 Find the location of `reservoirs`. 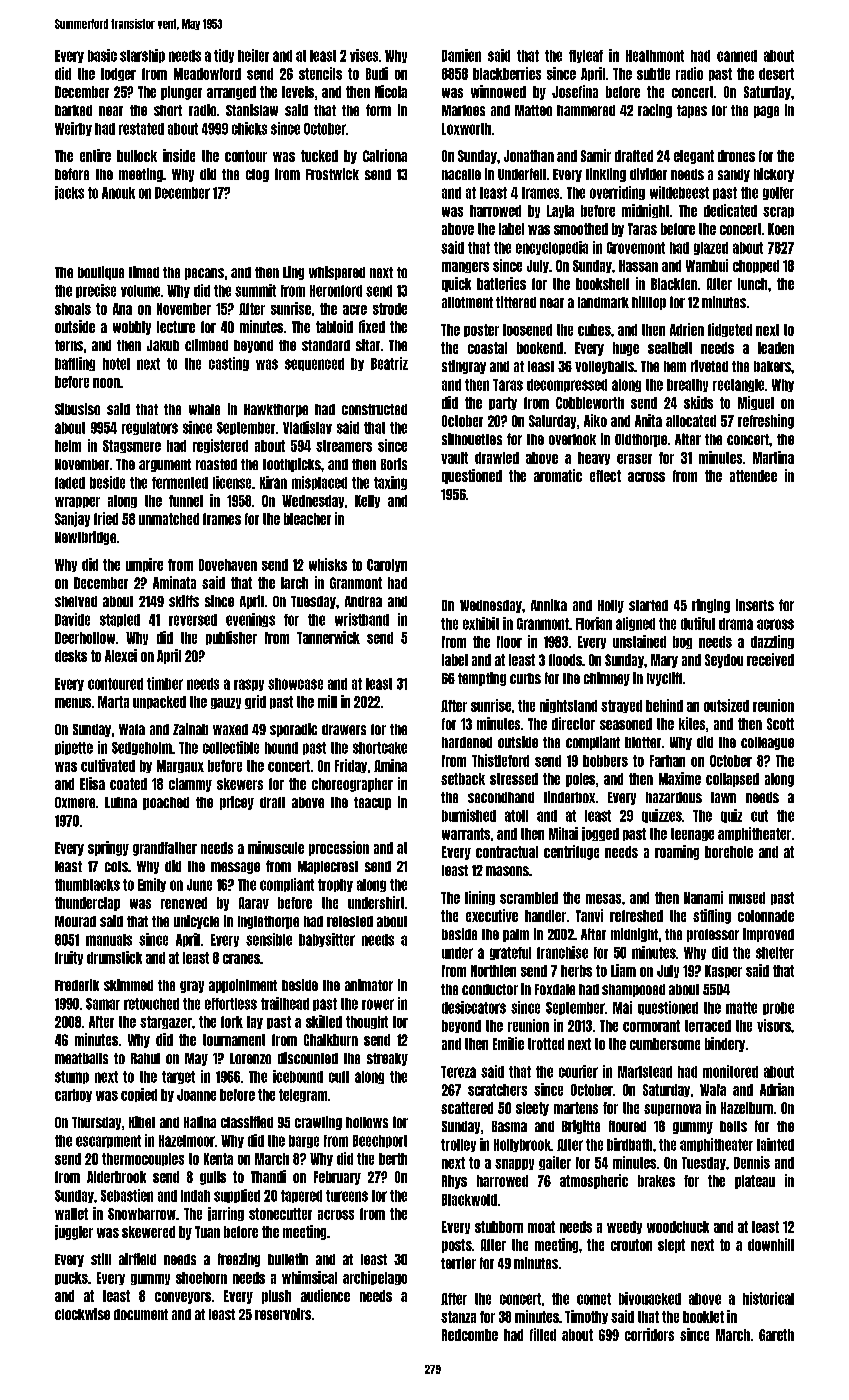

reservoirs is located at coordinates (283, 1314).
